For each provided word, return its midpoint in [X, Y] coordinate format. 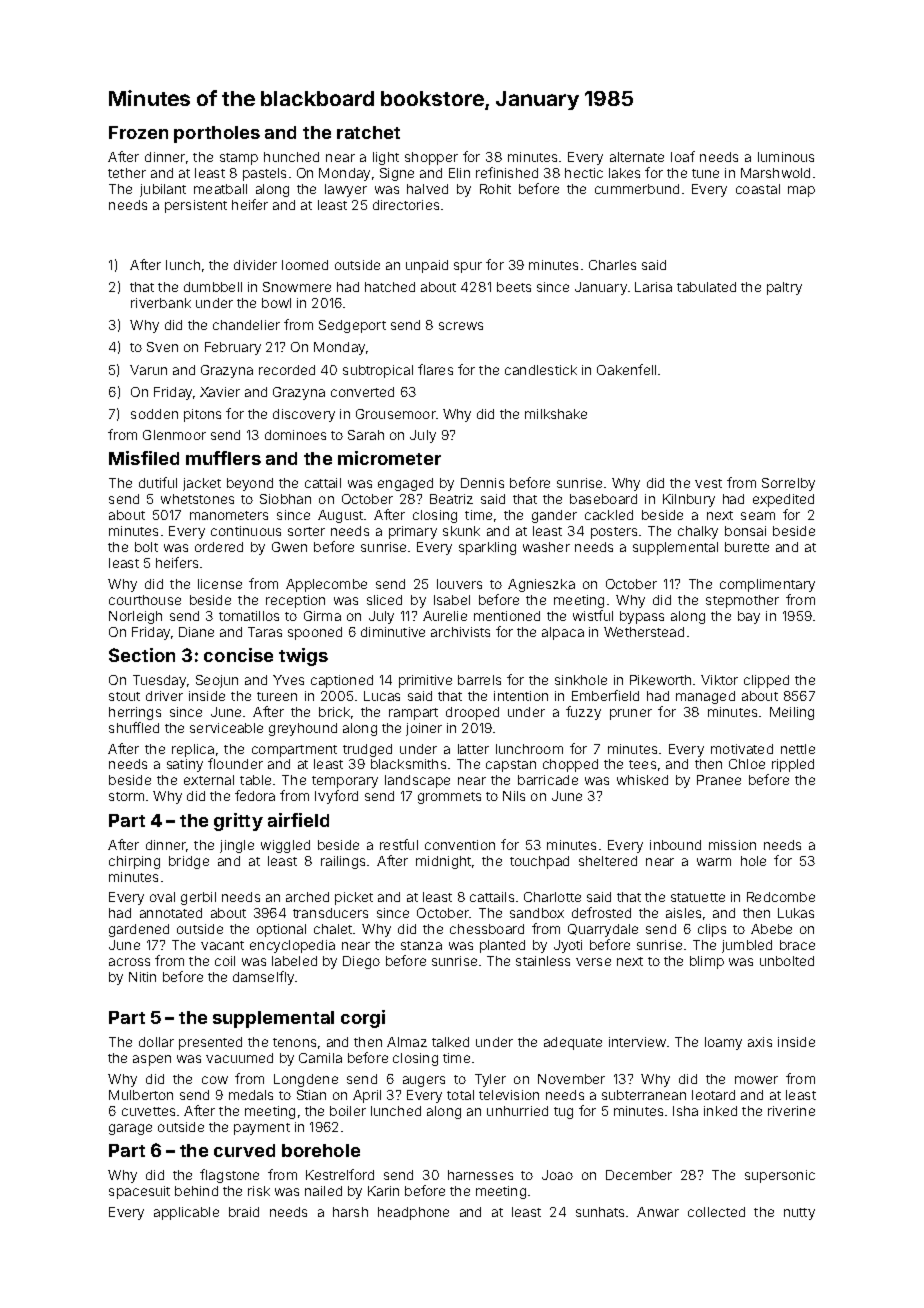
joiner [424, 729]
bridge [189, 862]
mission [732, 845]
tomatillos [249, 616]
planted [502, 946]
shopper [431, 158]
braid [244, 1212]
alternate [637, 157]
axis [760, 1042]
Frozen [138, 132]
